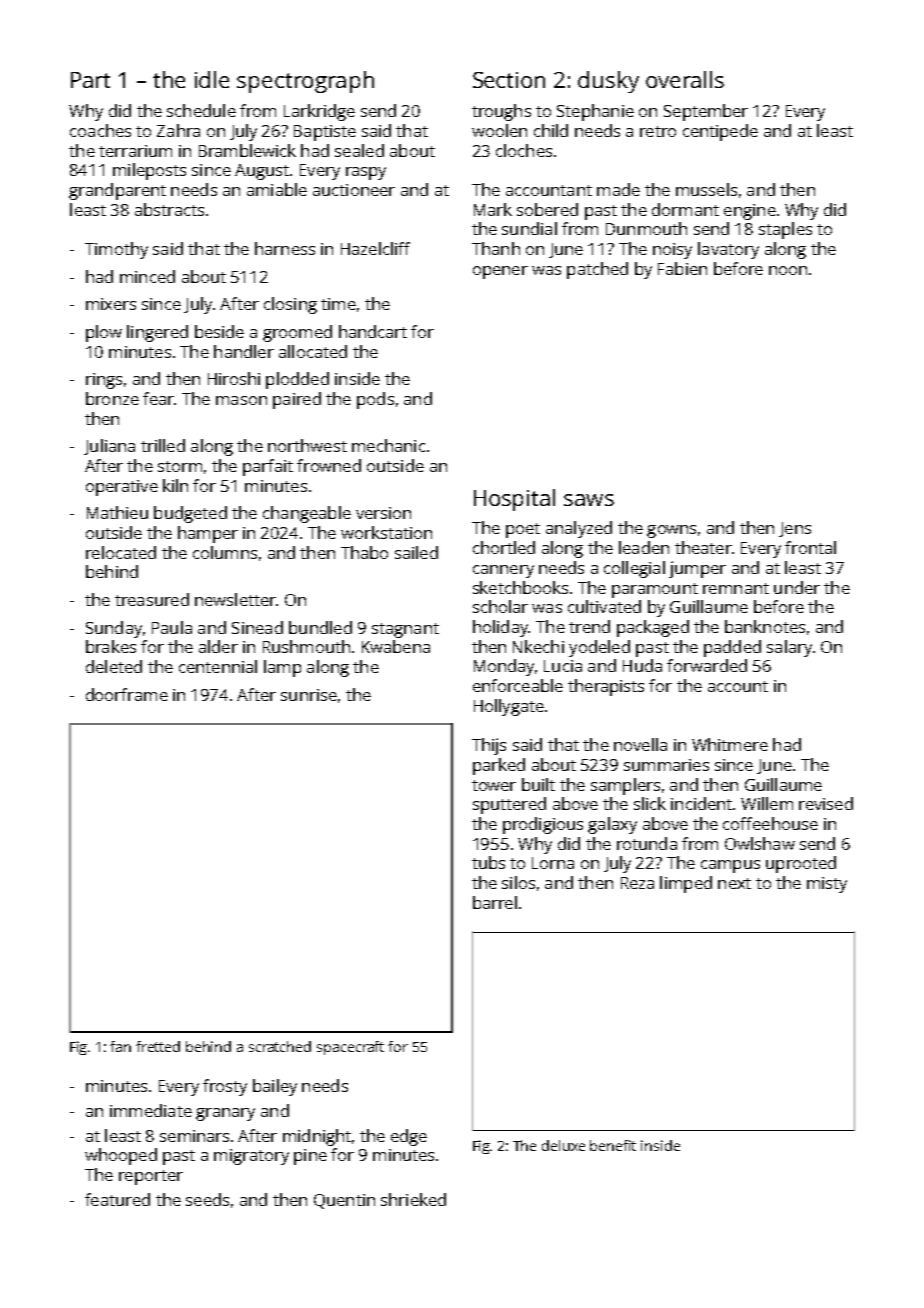 The image size is (924, 1308). I want to click on featured, so click(117, 1199).
